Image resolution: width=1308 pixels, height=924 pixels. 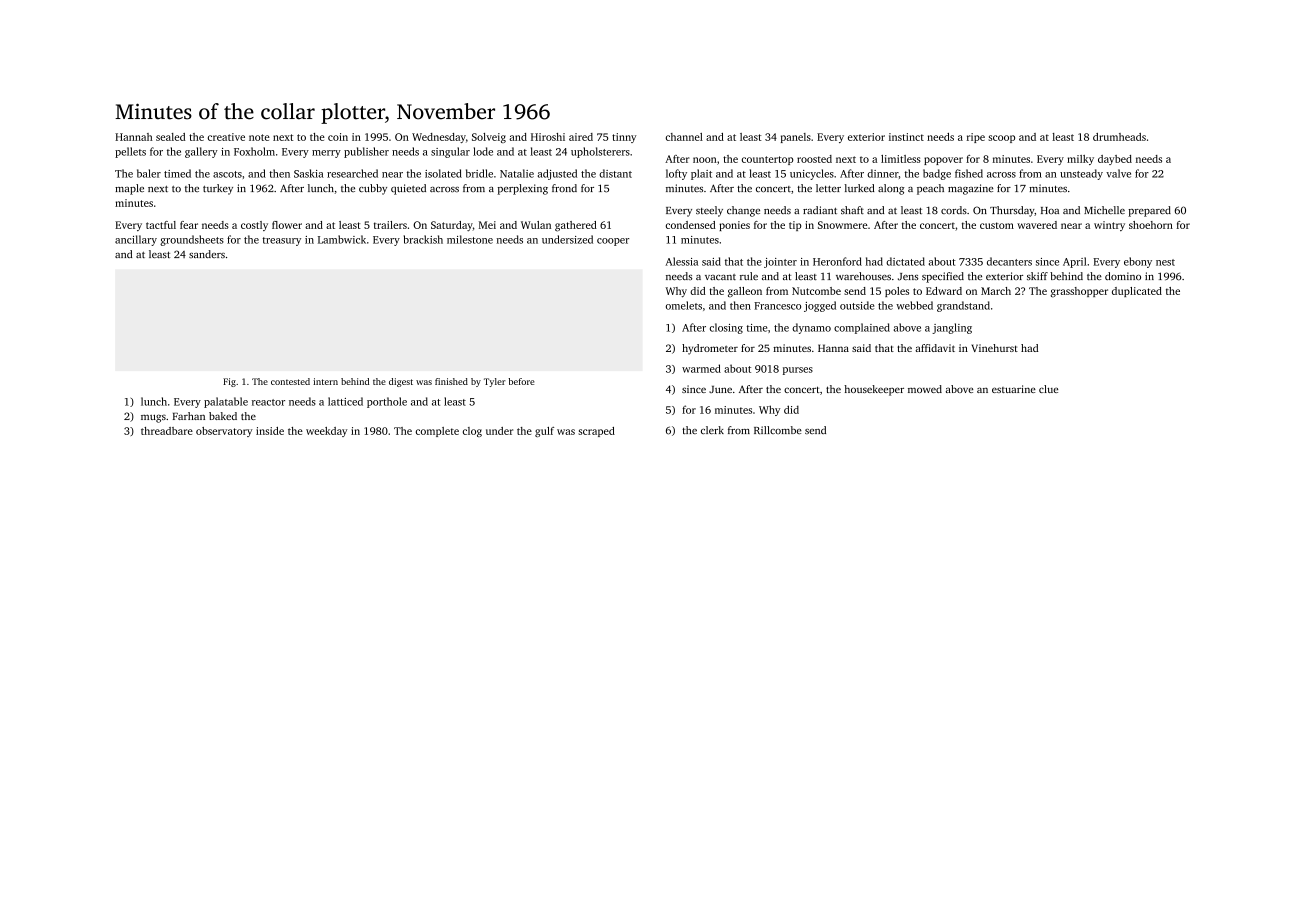 What do you see at coordinates (227, 174) in the image?
I see `ascots` at bounding box center [227, 174].
